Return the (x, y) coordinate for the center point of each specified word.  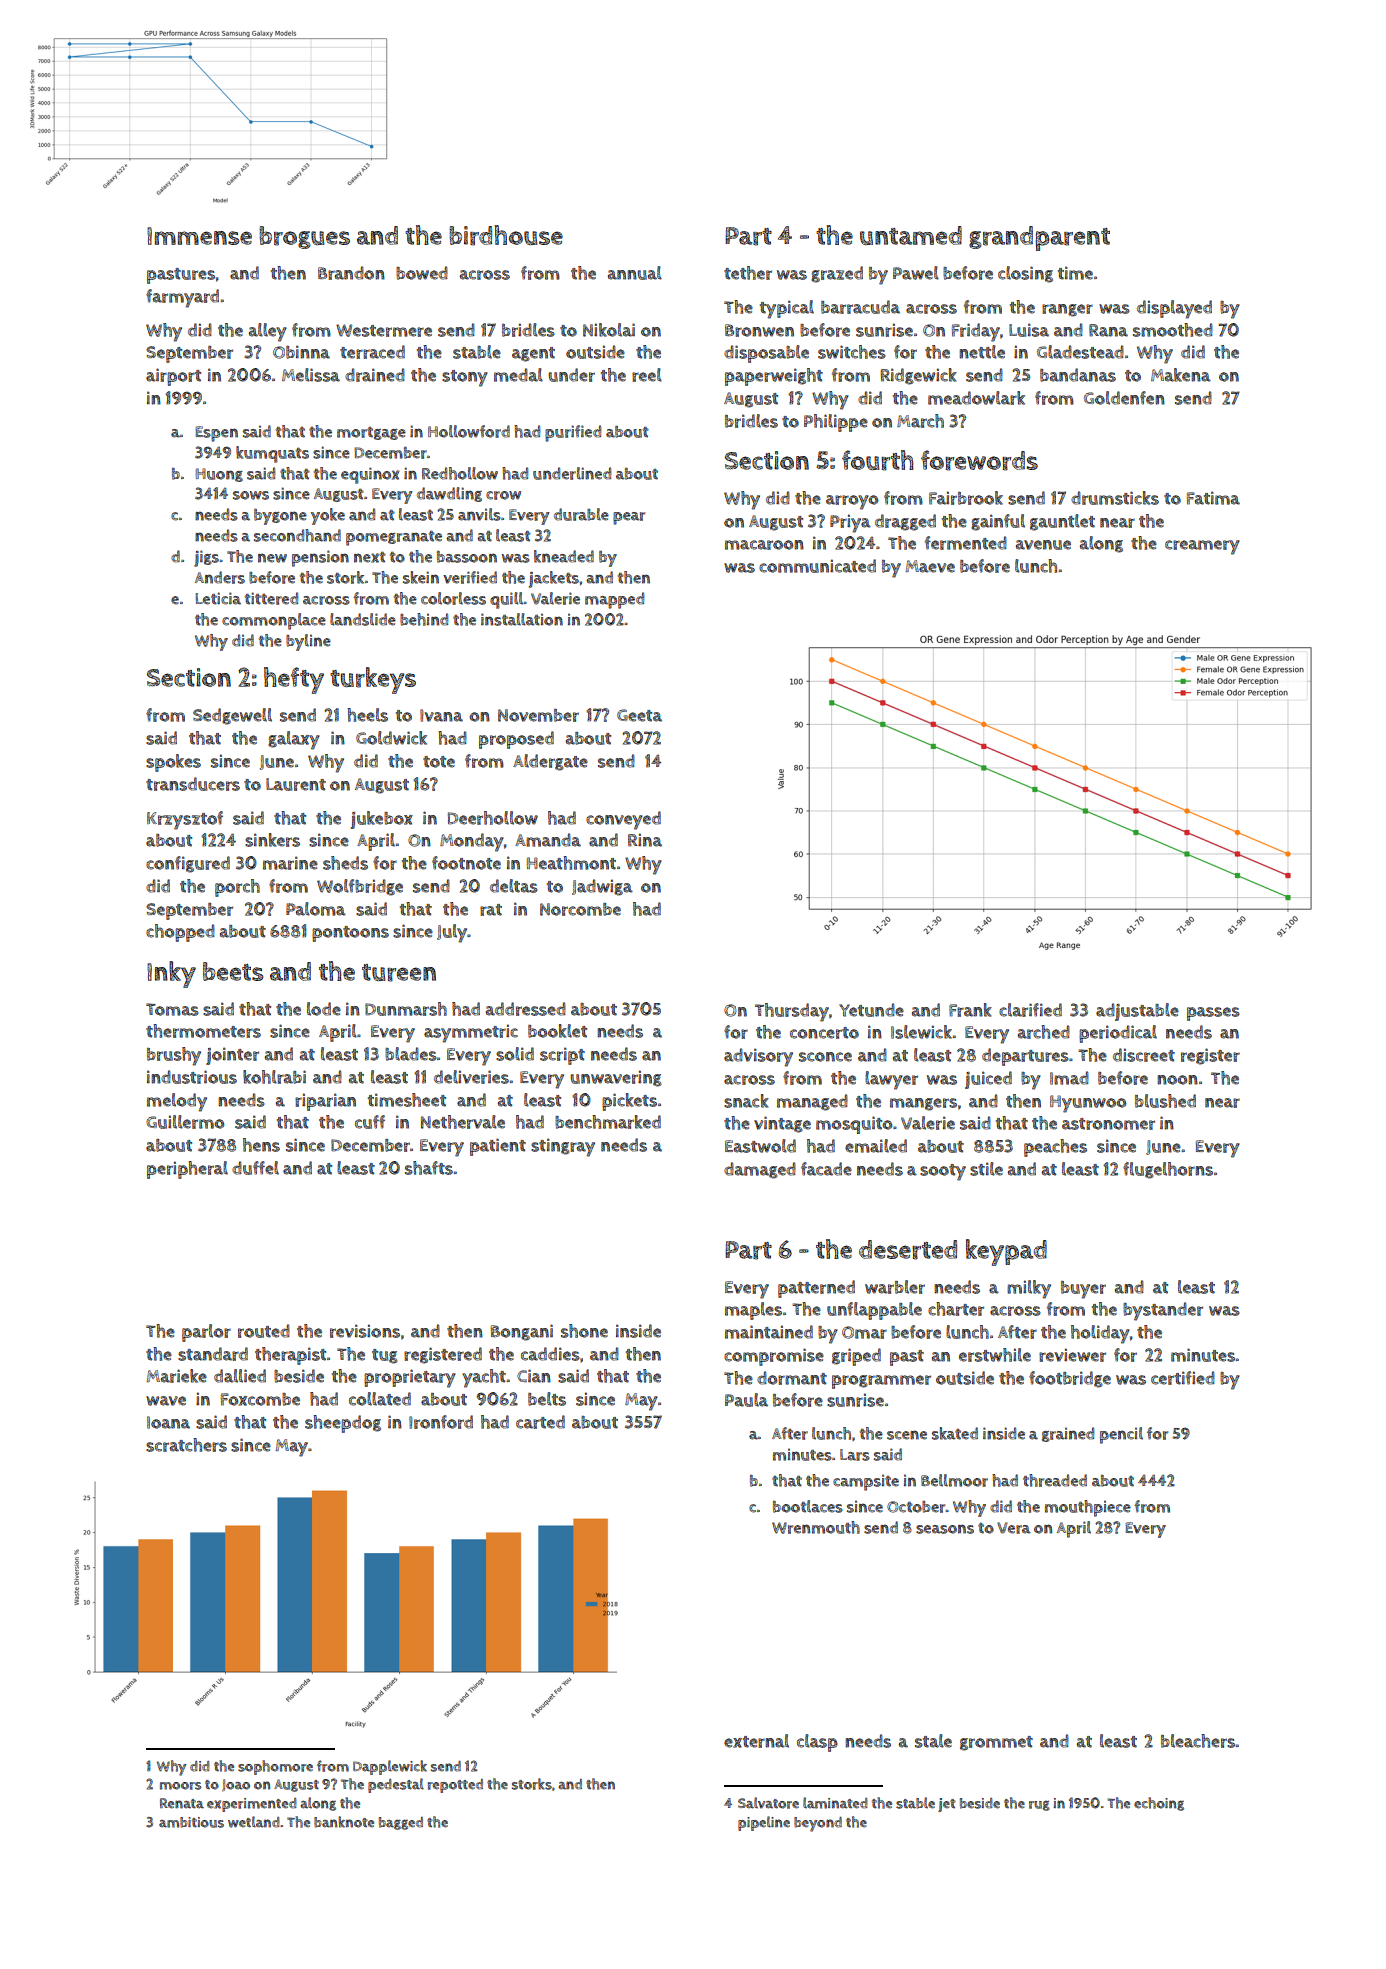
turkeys (373, 680)
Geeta (639, 715)
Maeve (930, 566)
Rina (645, 840)
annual (635, 273)
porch (237, 888)
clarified (1030, 1010)
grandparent (1039, 238)
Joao (236, 1785)
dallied (240, 1376)
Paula (746, 1400)
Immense (199, 236)
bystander (1163, 1311)
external (756, 1741)
